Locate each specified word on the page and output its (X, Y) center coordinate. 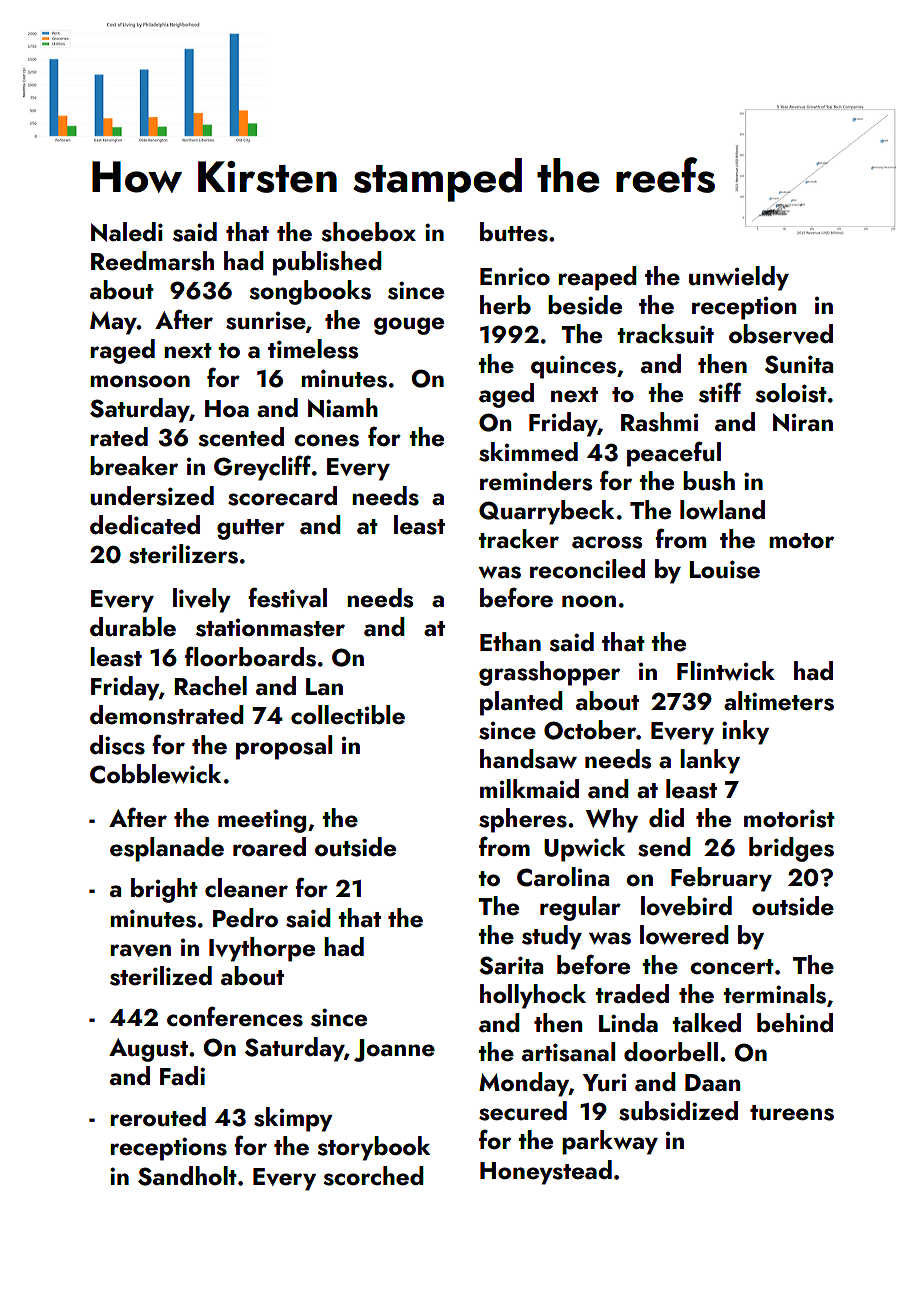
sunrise (266, 321)
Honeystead (546, 1172)
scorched (373, 1176)
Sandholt (187, 1176)
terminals (774, 994)
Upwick (584, 849)
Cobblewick (155, 774)
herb (505, 305)
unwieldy (739, 278)
